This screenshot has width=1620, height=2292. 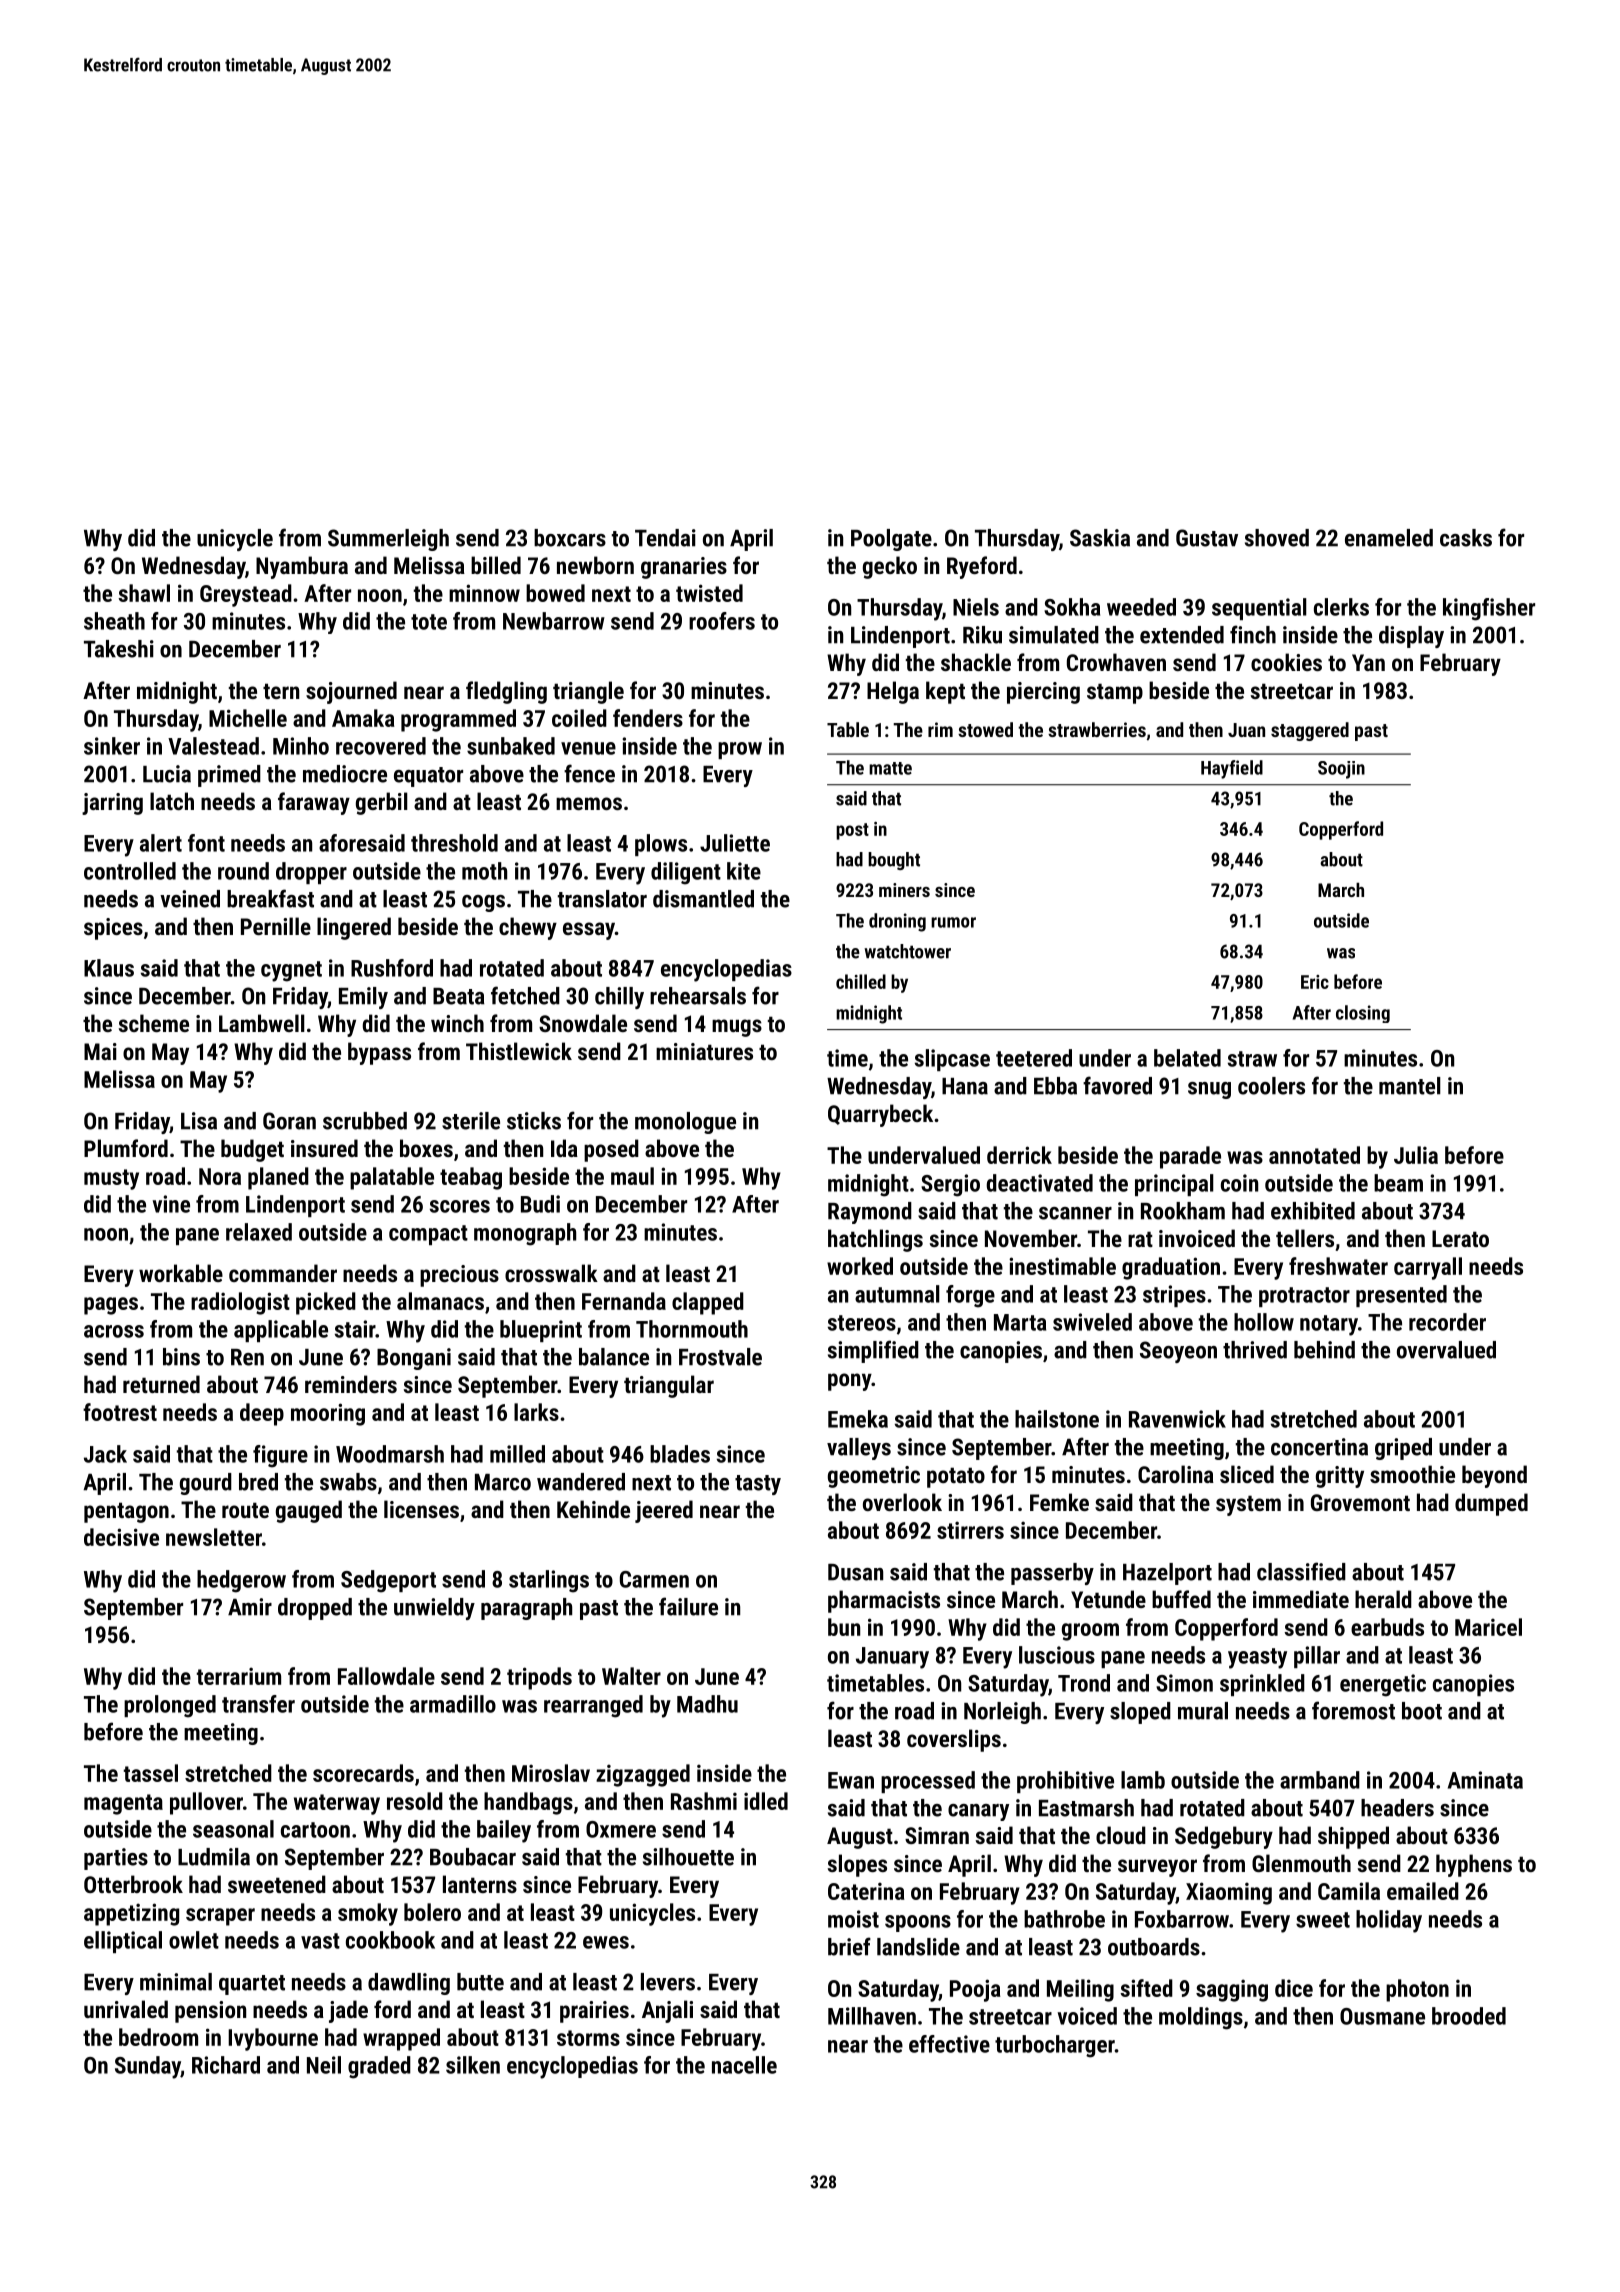 What do you see at coordinates (112, 746) in the screenshot?
I see `sinker` at bounding box center [112, 746].
